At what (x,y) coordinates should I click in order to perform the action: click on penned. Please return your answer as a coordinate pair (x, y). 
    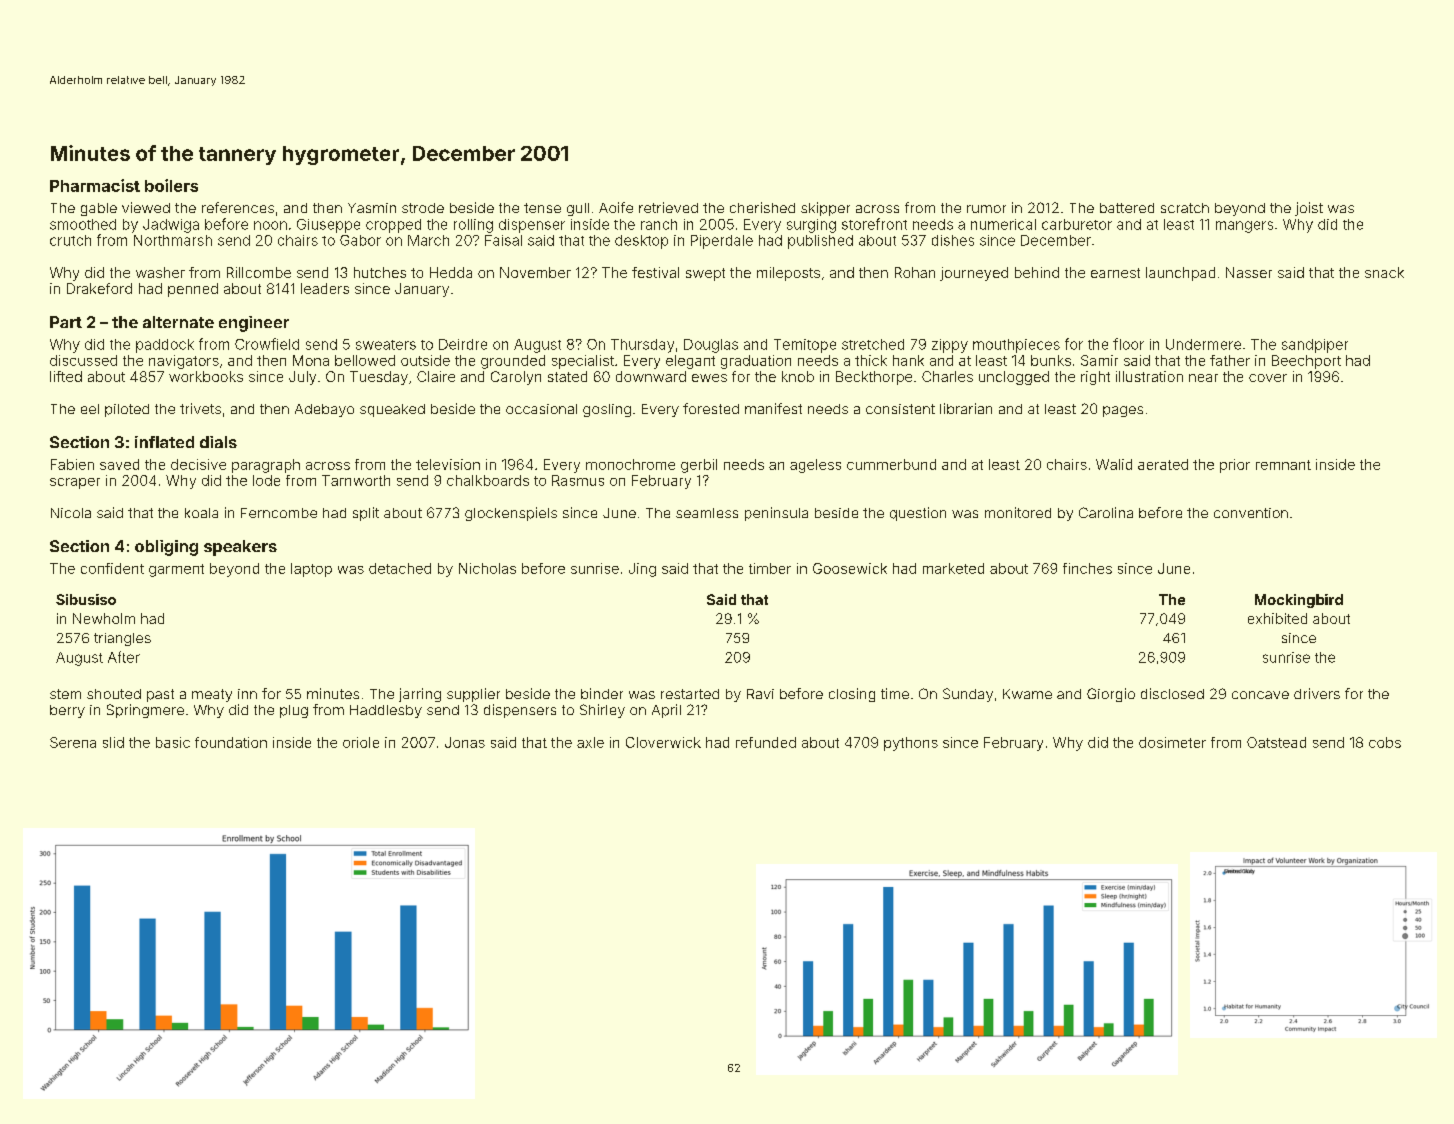
    Looking at the image, I should click on (193, 290).
